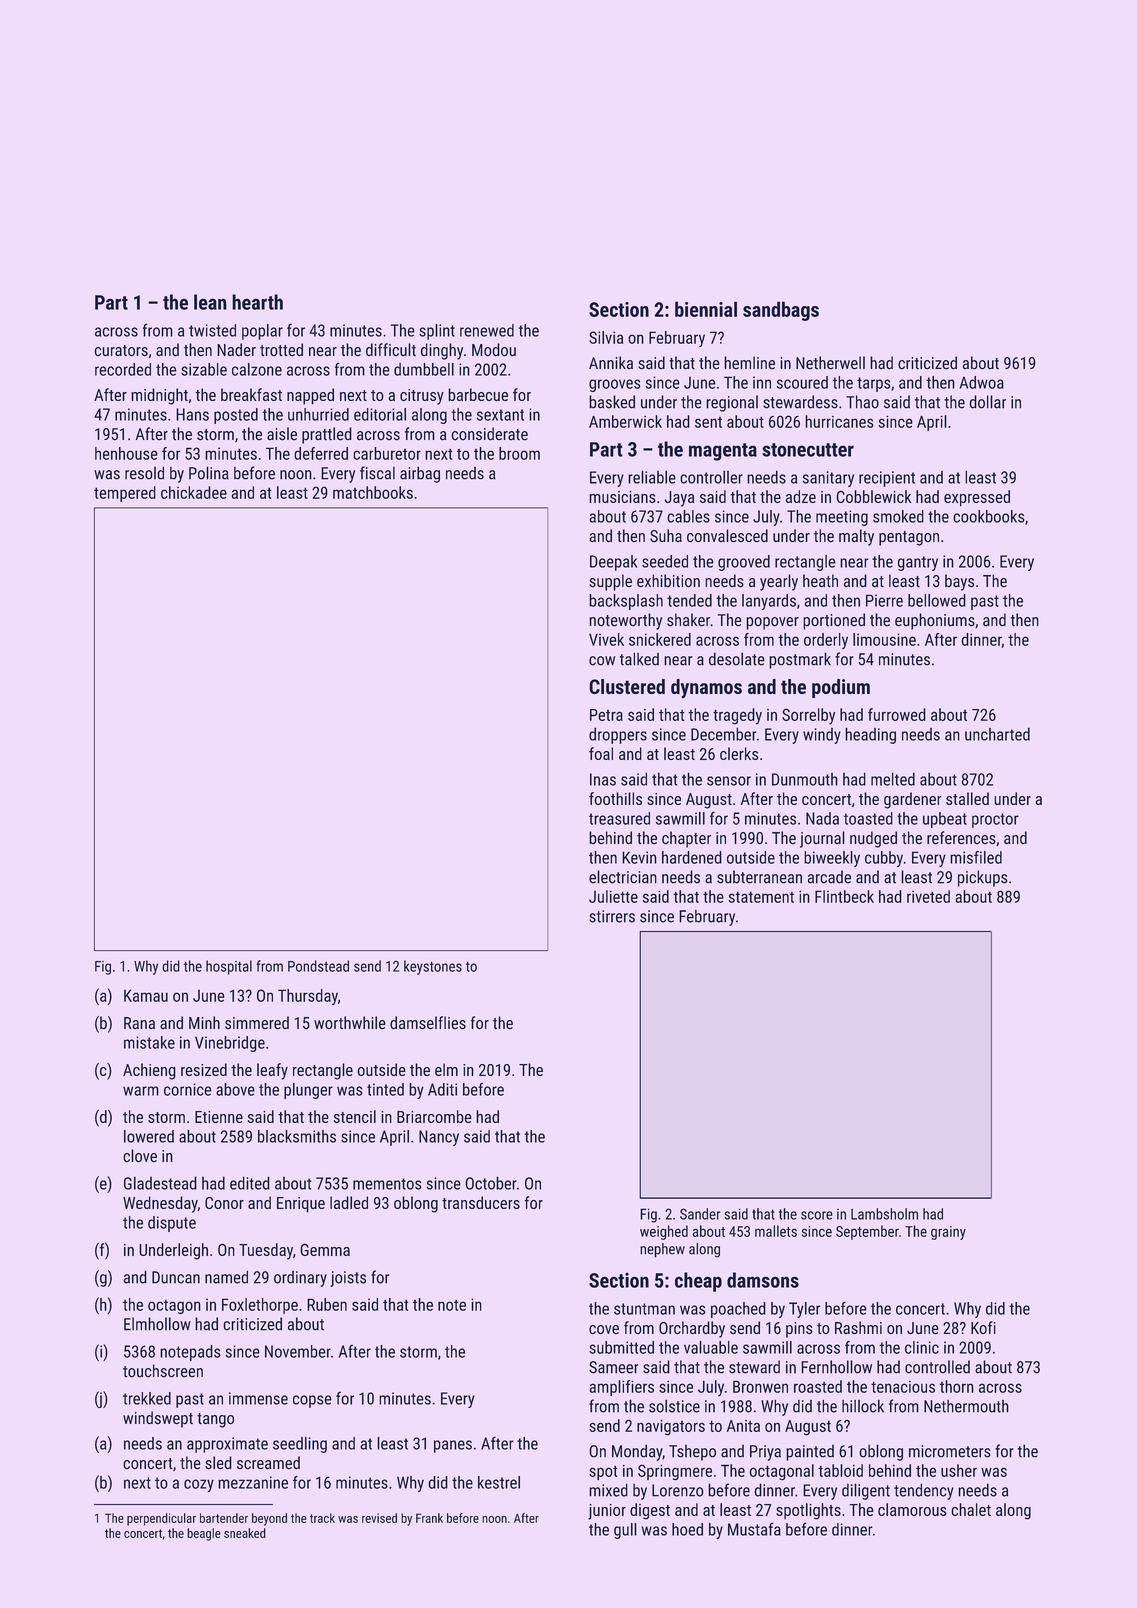  I want to click on splint, so click(437, 332).
